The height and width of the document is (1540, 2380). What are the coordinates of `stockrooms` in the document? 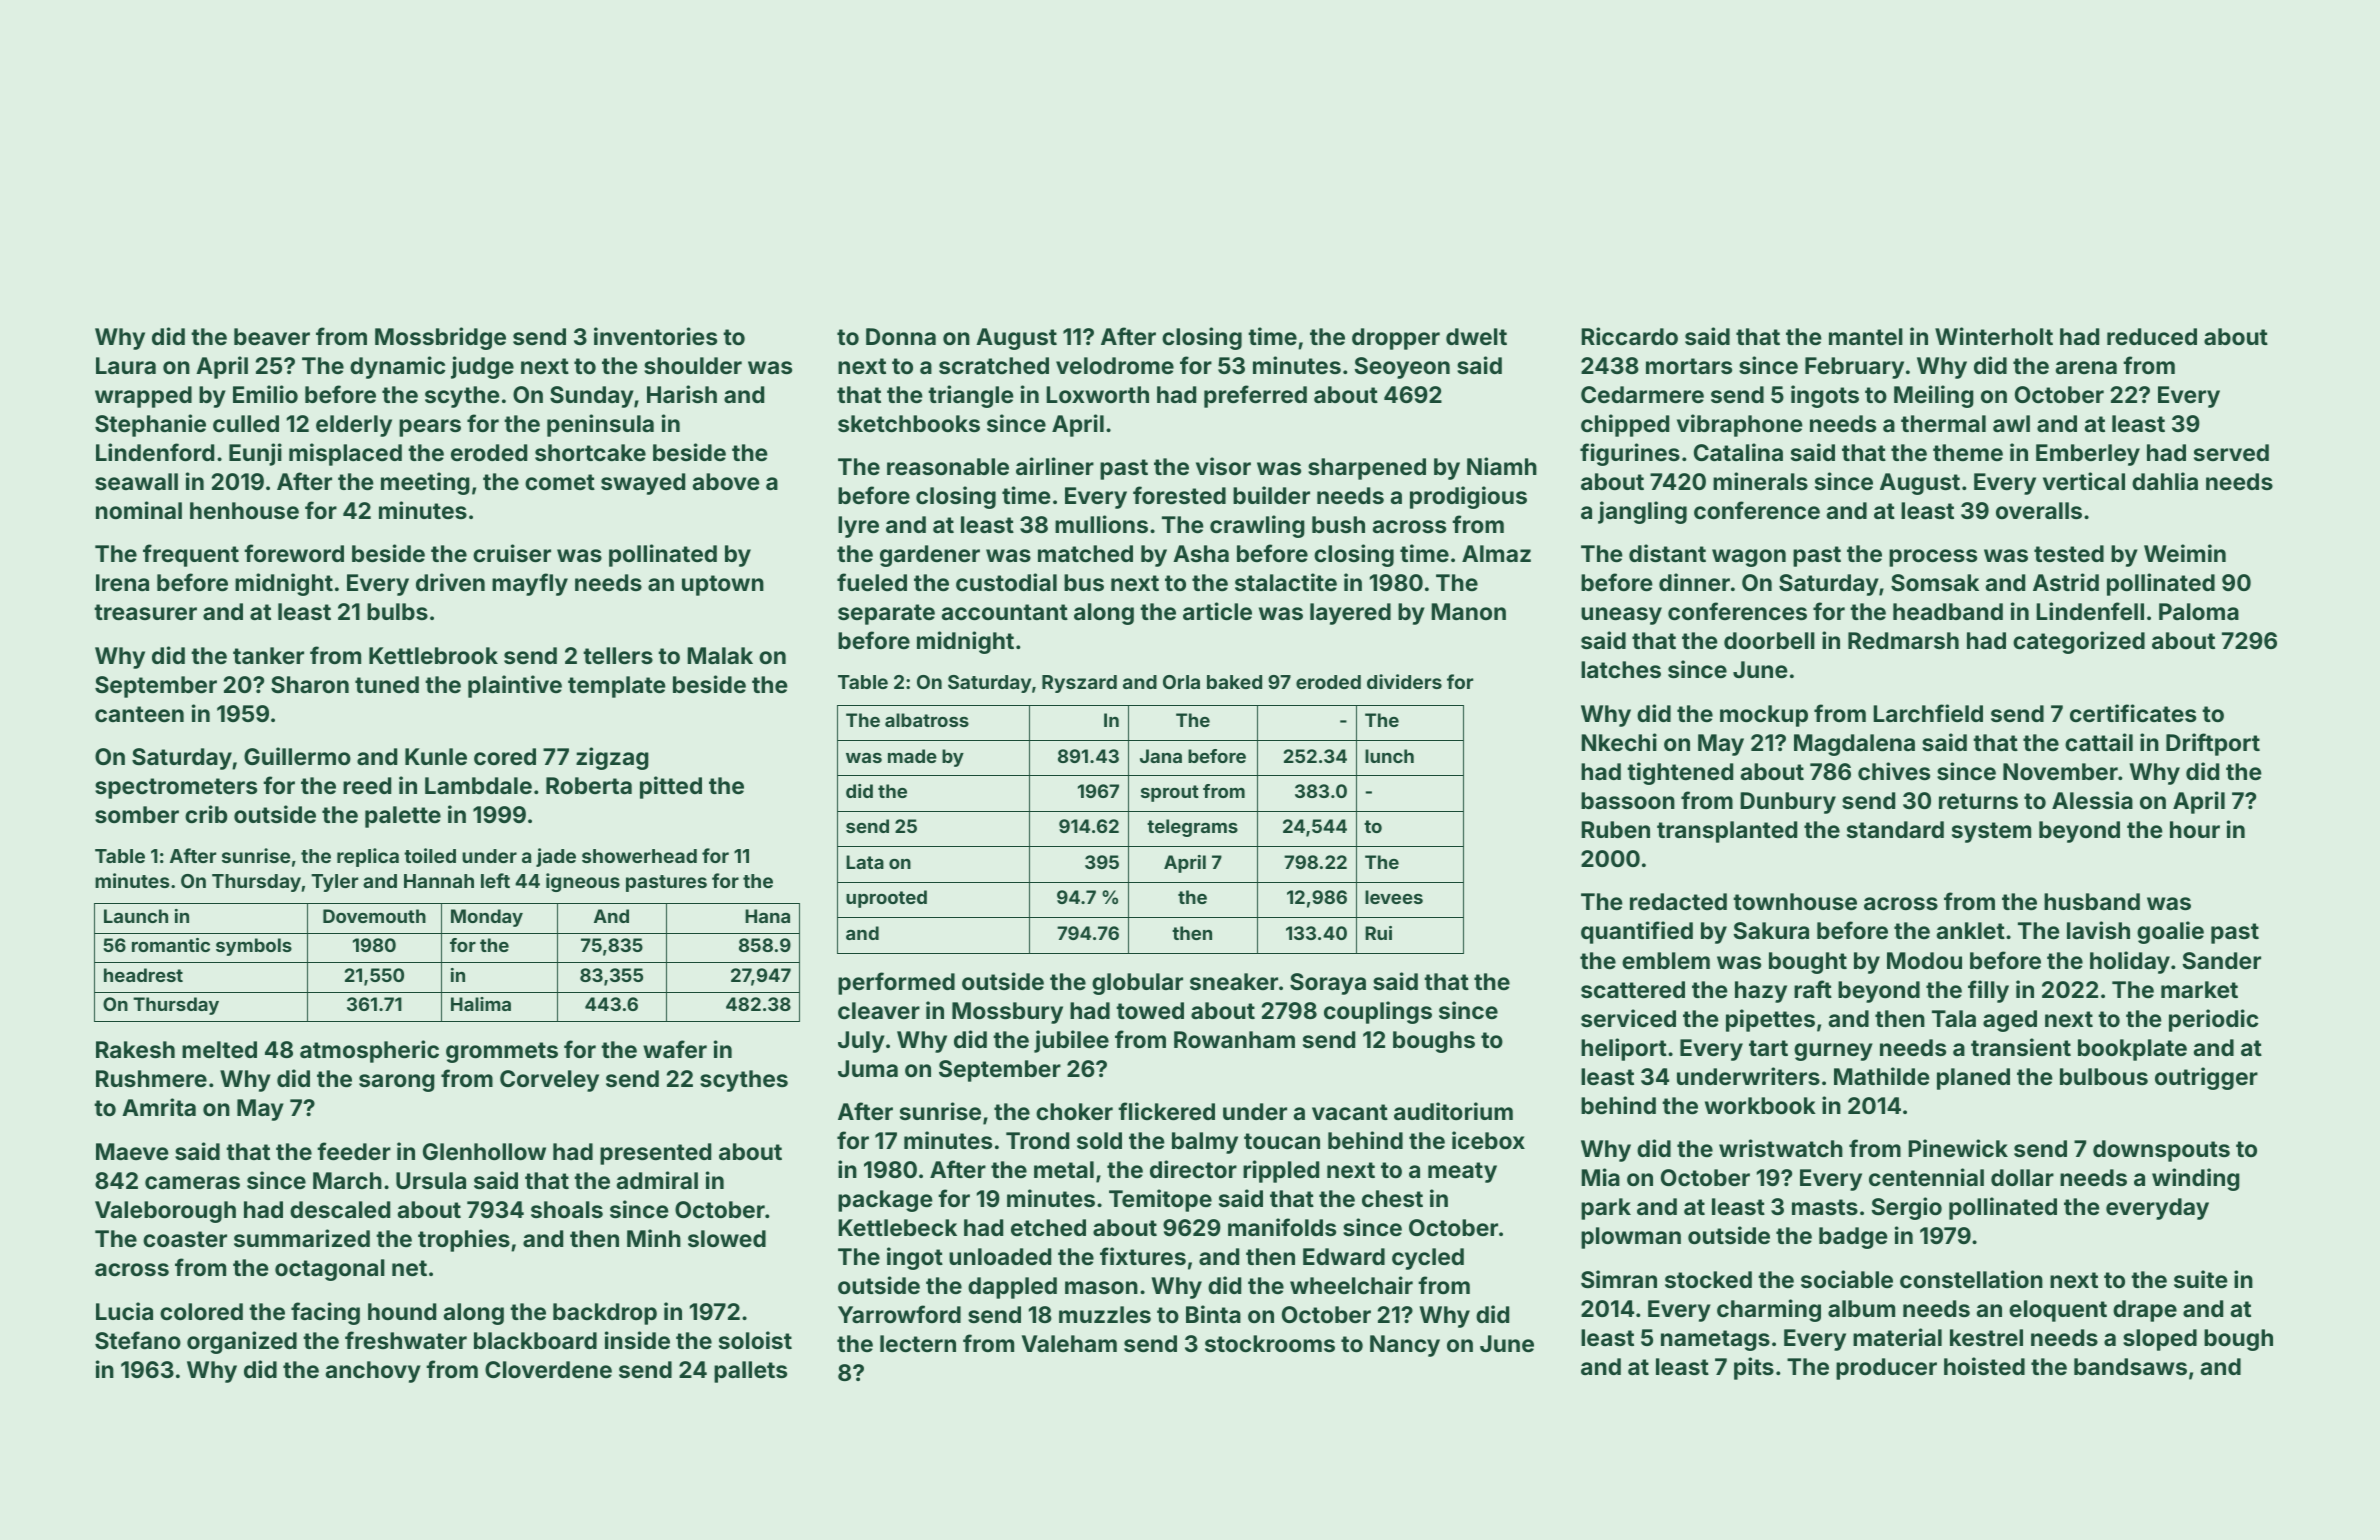 It's located at (1270, 1343).
